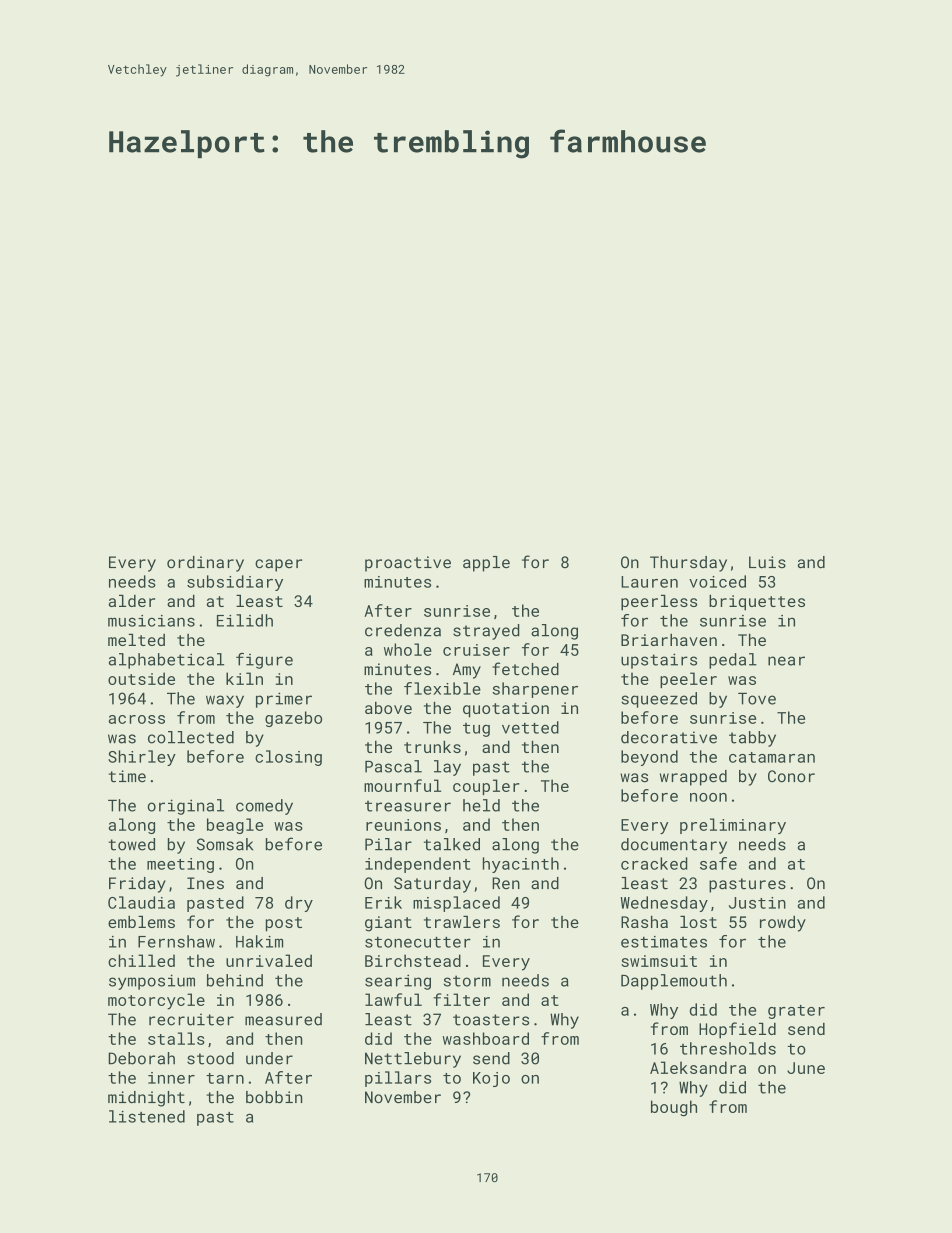 The image size is (952, 1233). I want to click on comedy, so click(264, 807).
